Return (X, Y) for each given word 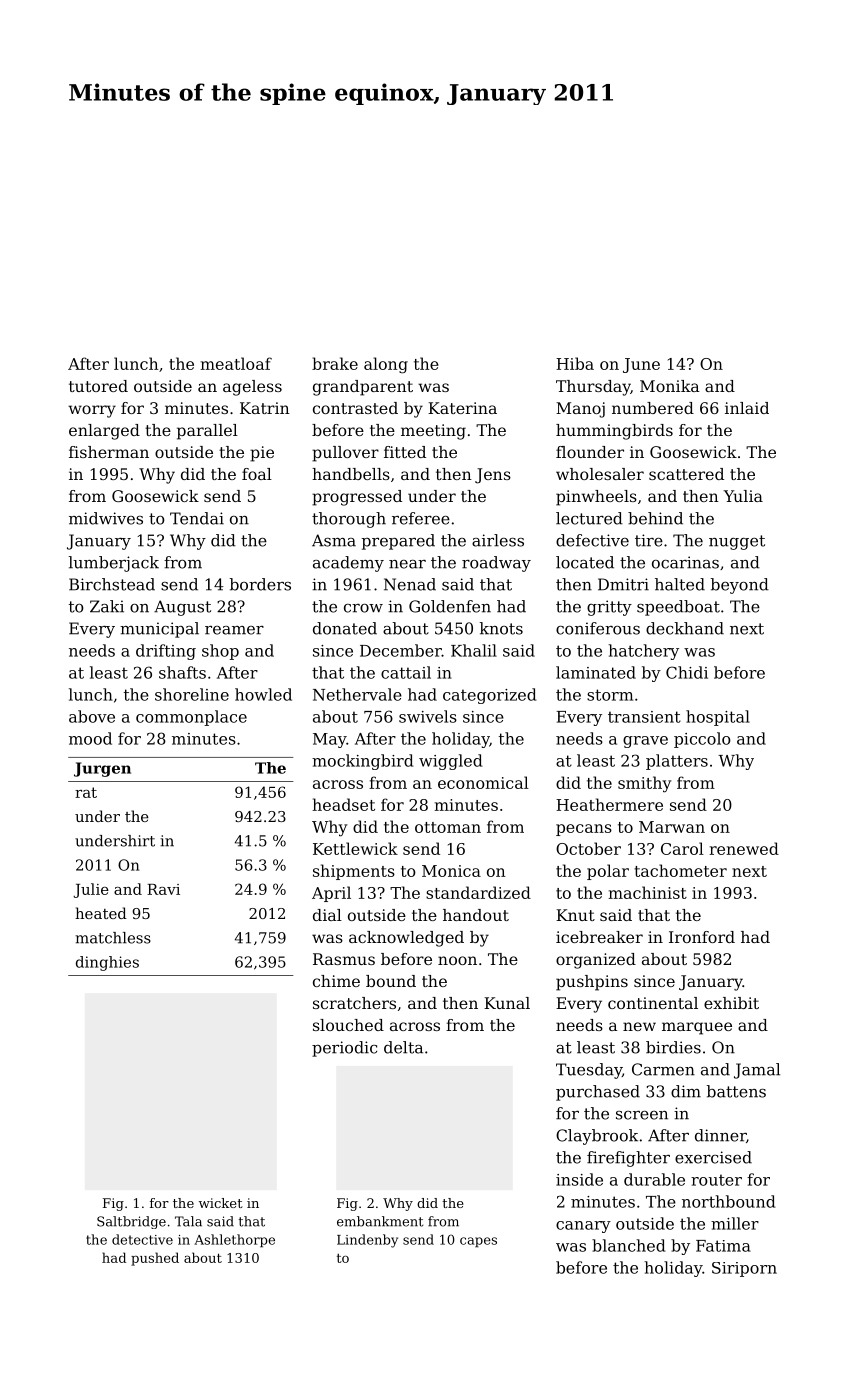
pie (262, 454)
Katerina (462, 408)
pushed (155, 1259)
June (641, 365)
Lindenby (367, 1241)
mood (90, 738)
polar (608, 872)
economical (483, 782)
